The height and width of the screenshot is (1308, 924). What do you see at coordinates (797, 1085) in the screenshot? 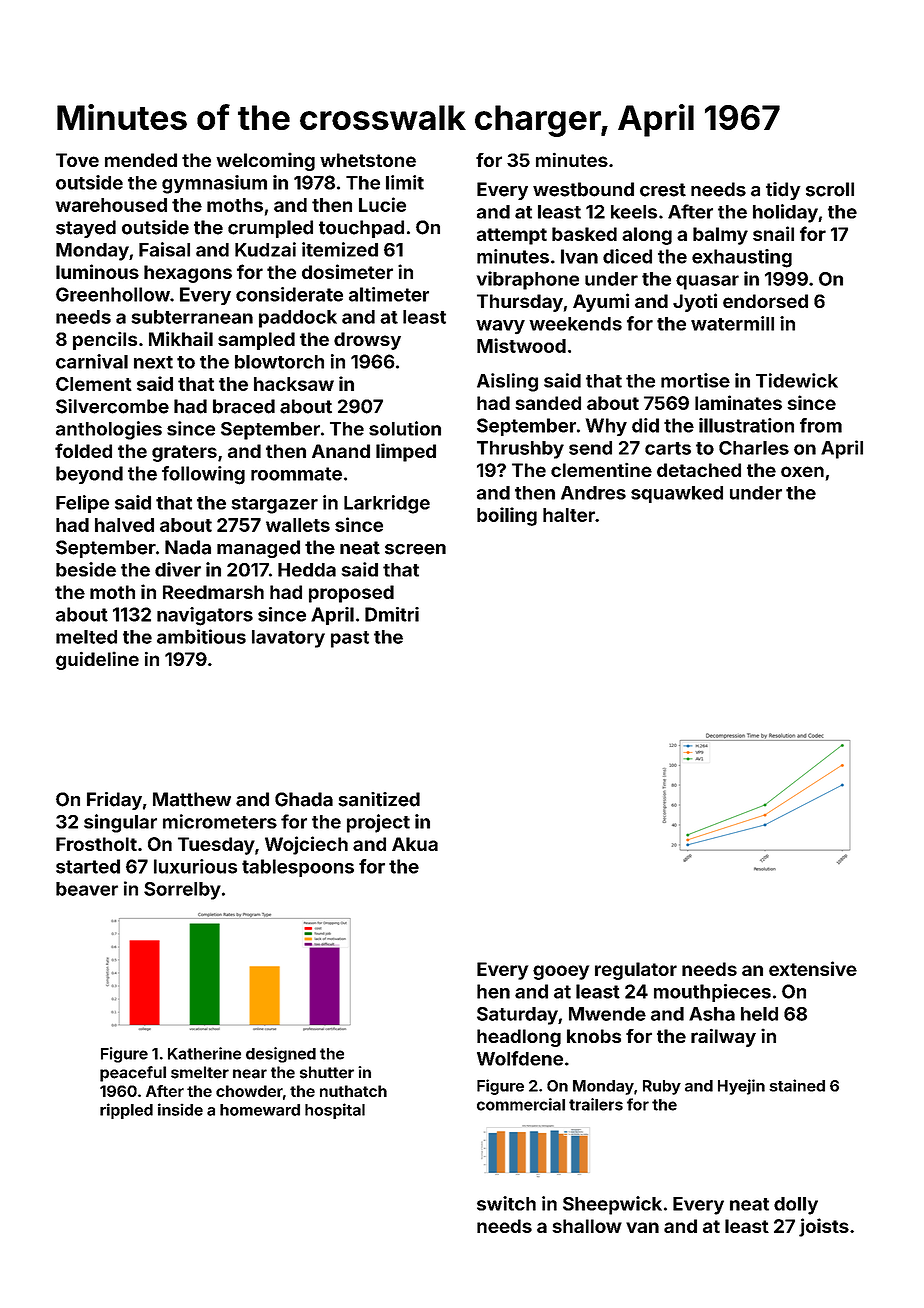
I see `stained` at bounding box center [797, 1085].
